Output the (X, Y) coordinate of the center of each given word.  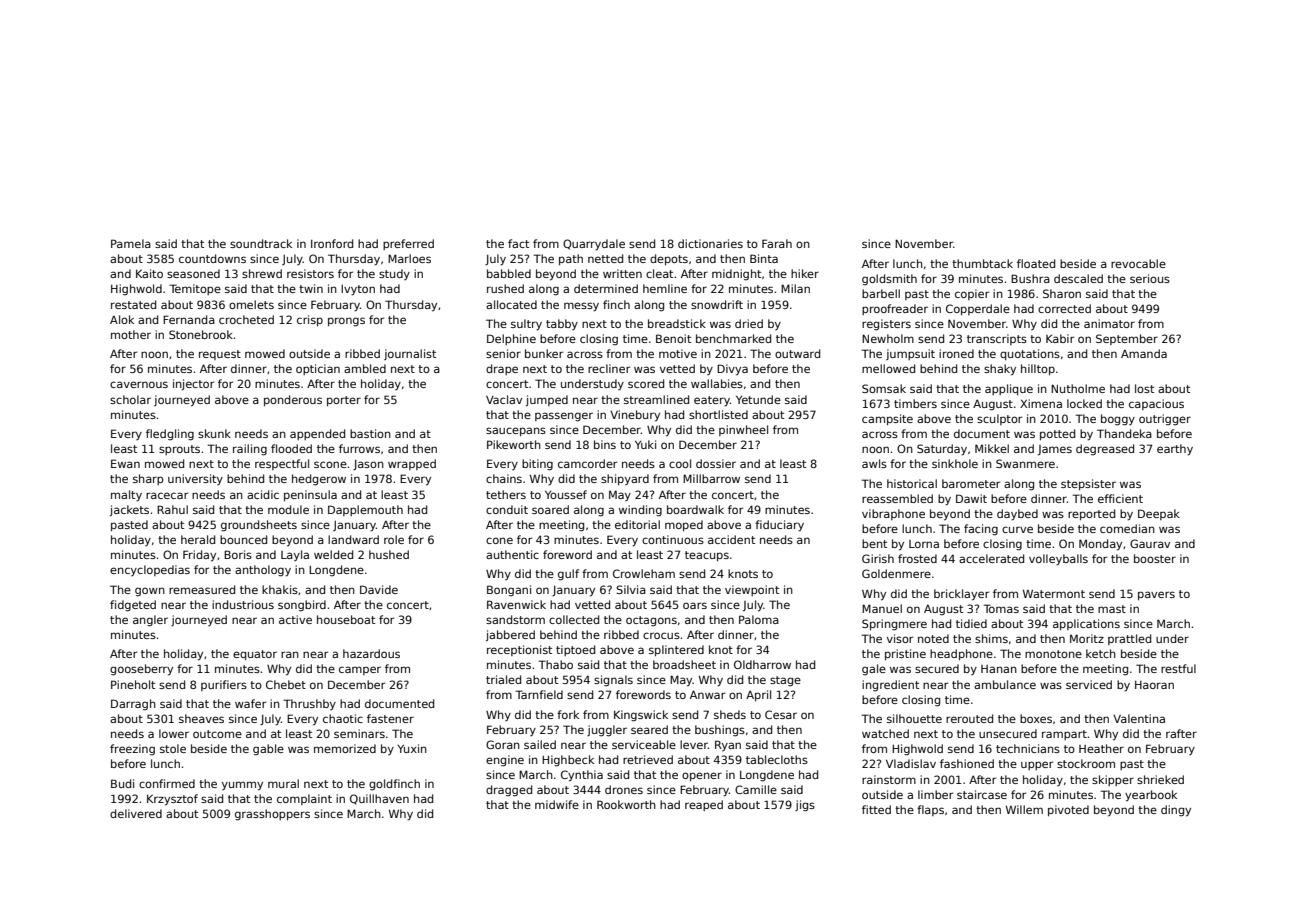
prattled (1129, 639)
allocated (511, 304)
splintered (676, 650)
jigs (805, 806)
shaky (1000, 370)
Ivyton (358, 290)
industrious (243, 604)
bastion (370, 433)
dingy (1176, 811)
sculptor (999, 419)
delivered (136, 813)
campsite (887, 419)
